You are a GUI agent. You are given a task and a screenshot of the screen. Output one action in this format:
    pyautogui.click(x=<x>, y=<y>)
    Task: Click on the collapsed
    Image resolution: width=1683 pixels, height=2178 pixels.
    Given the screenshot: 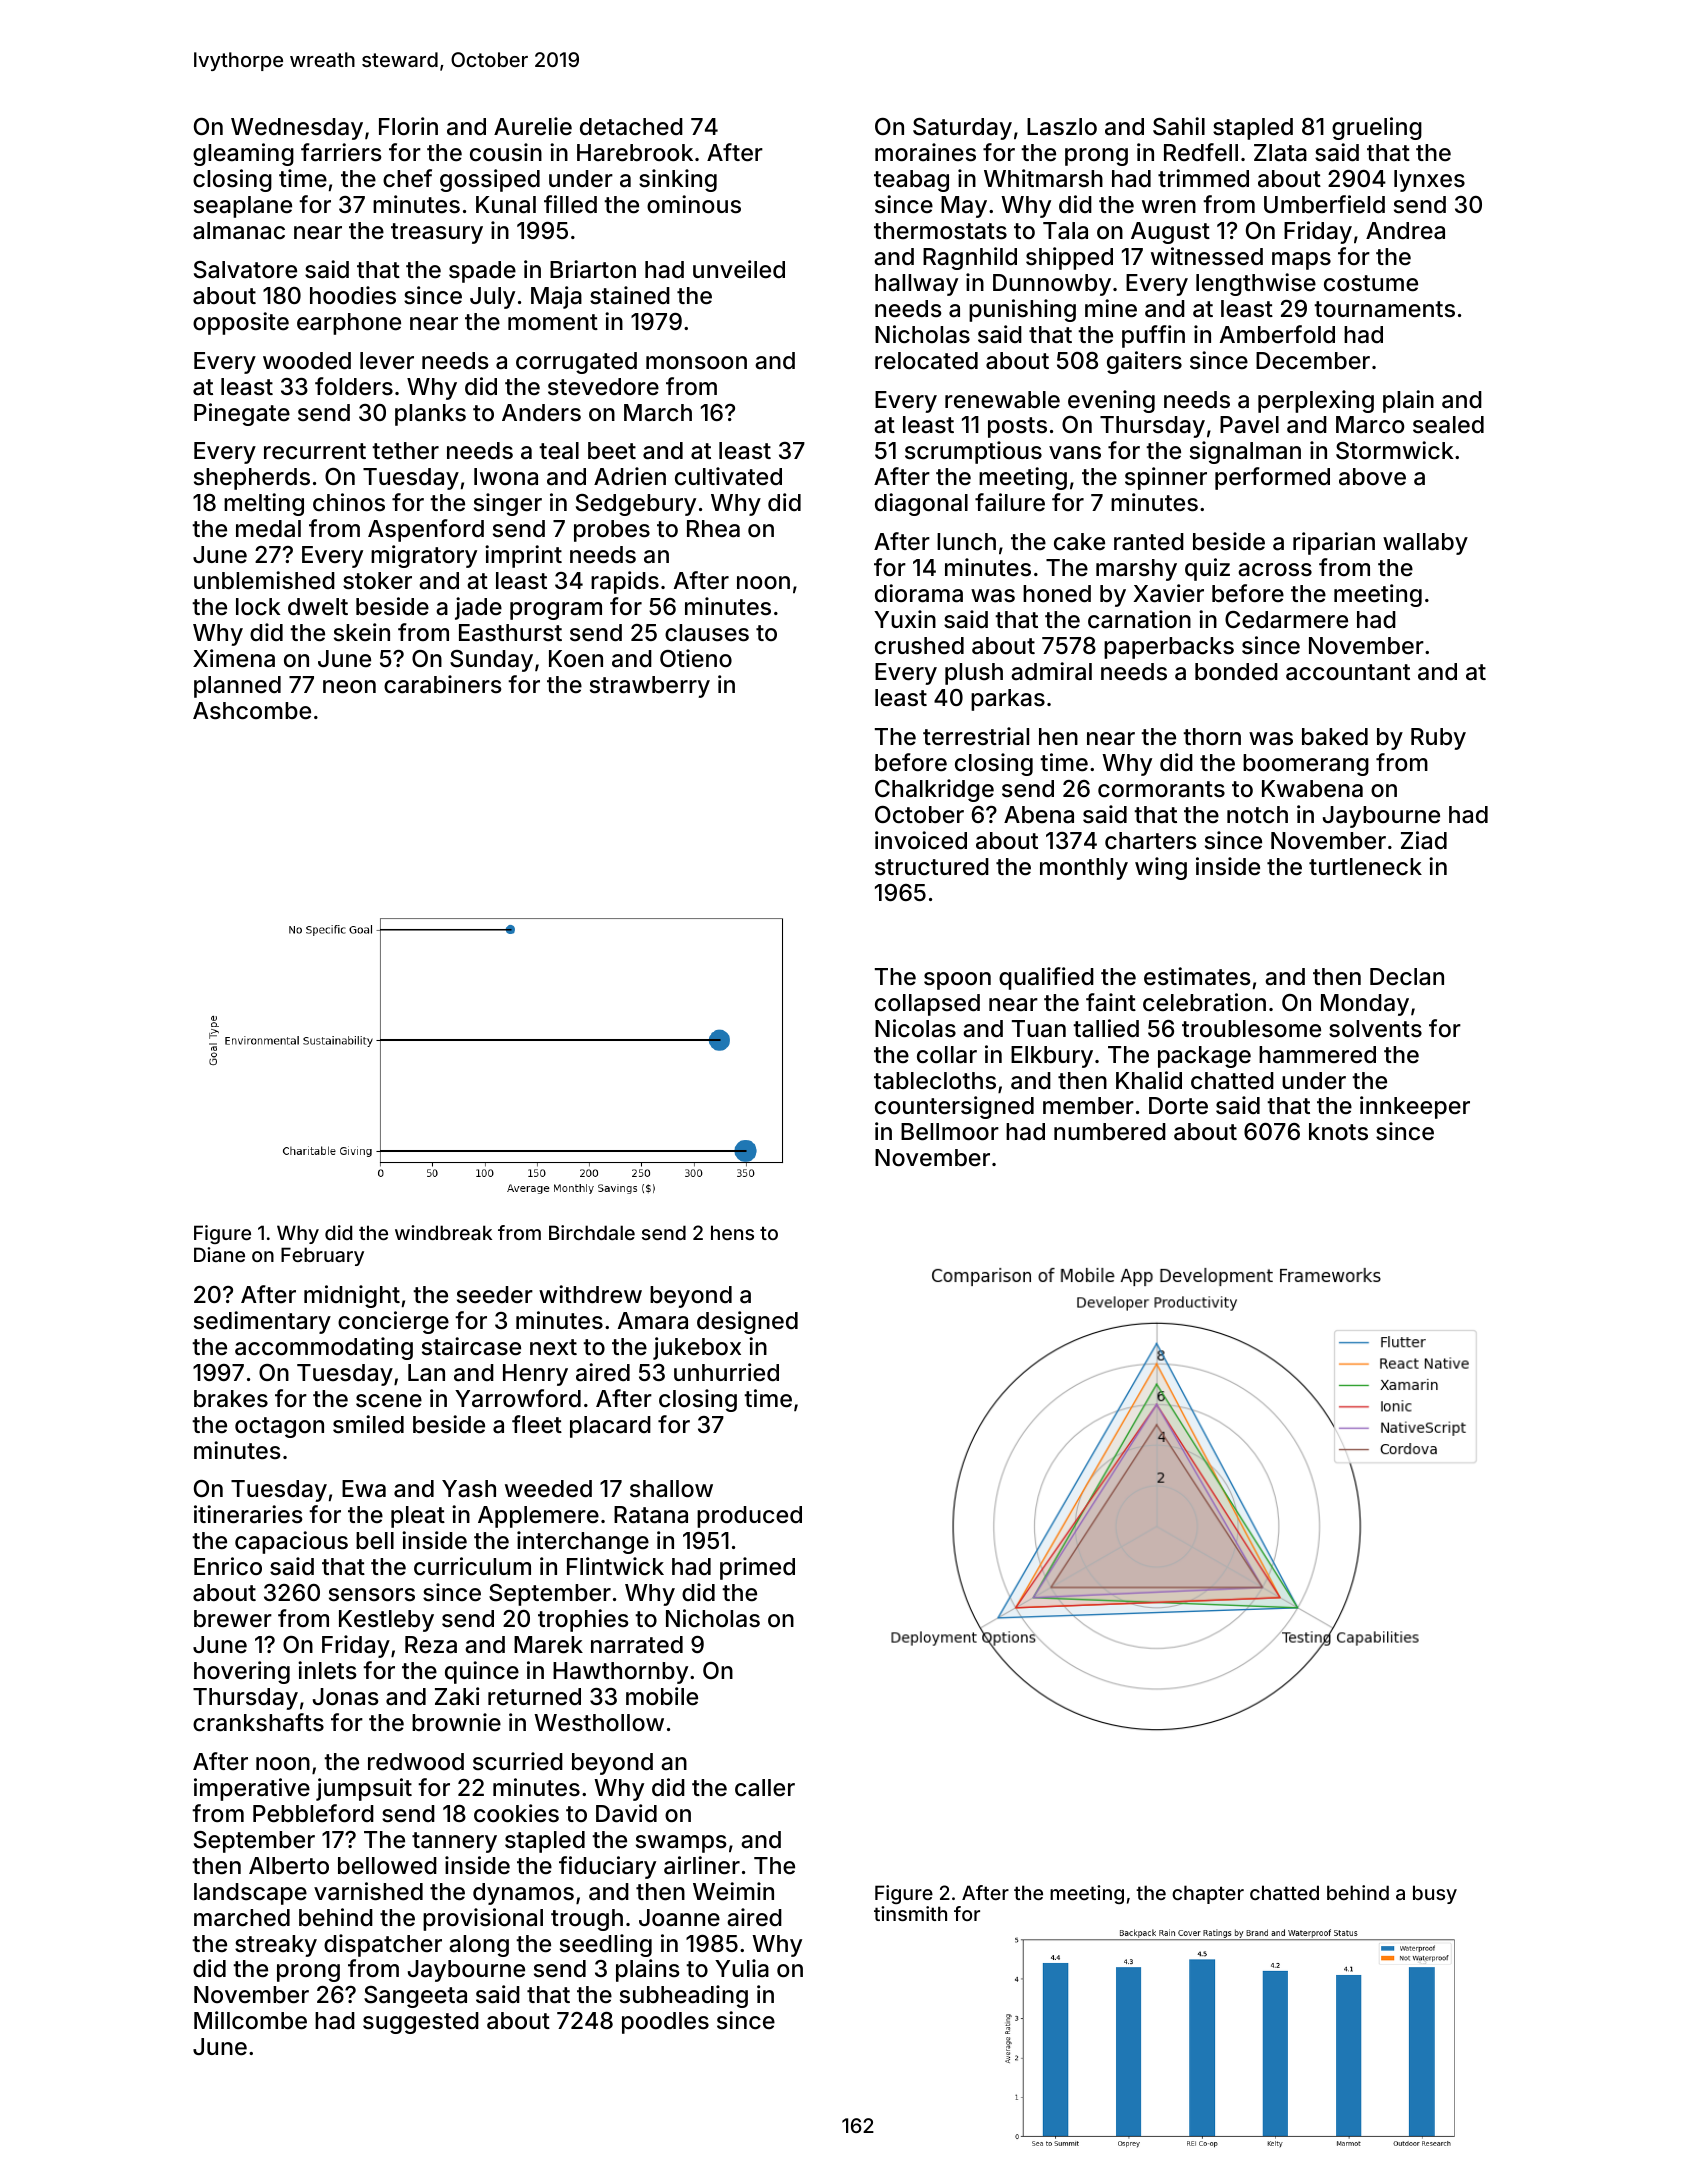 What is the action you would take?
    pyautogui.click(x=927, y=1005)
